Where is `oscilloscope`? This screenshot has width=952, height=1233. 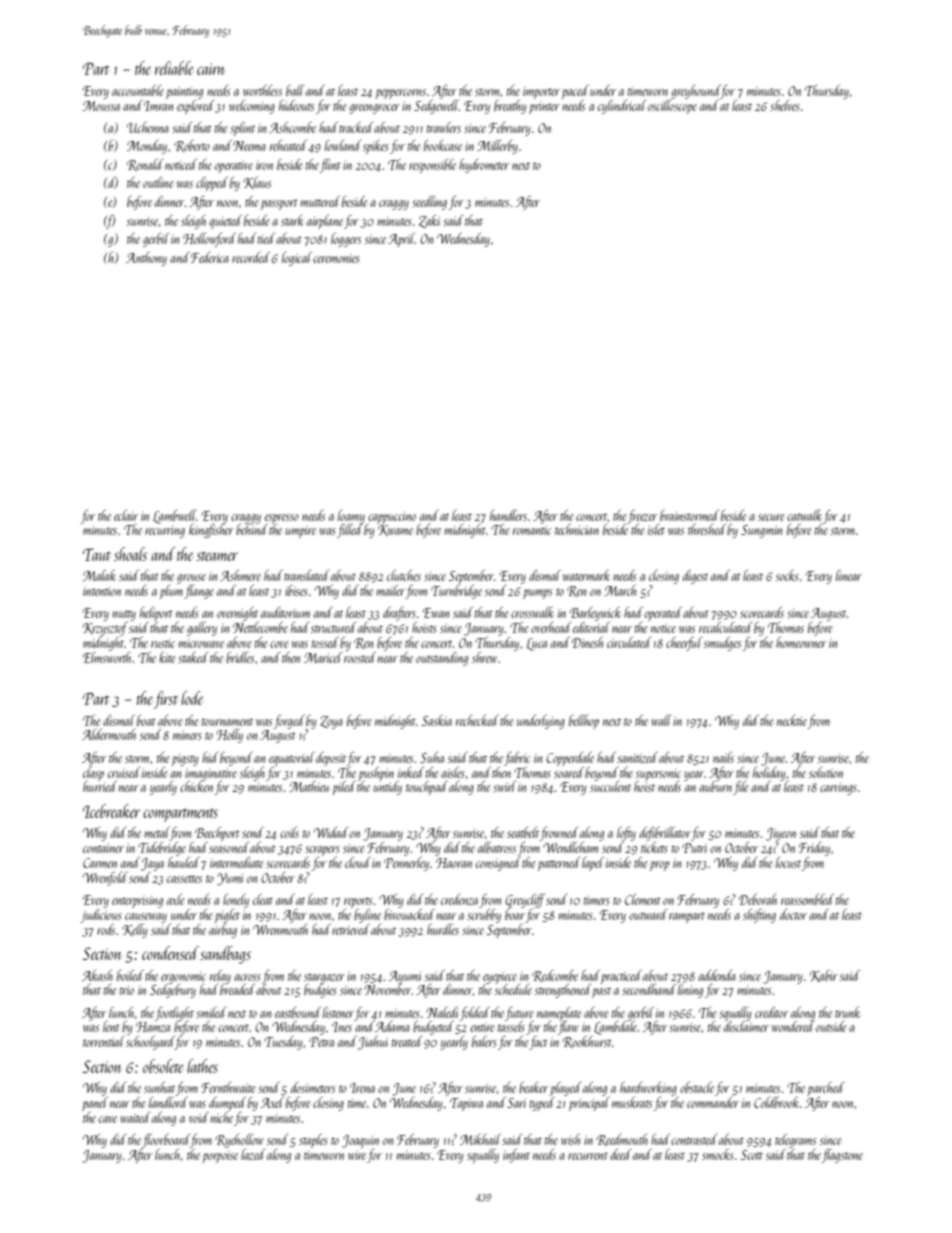 oscilloscope is located at coordinates (672, 107).
